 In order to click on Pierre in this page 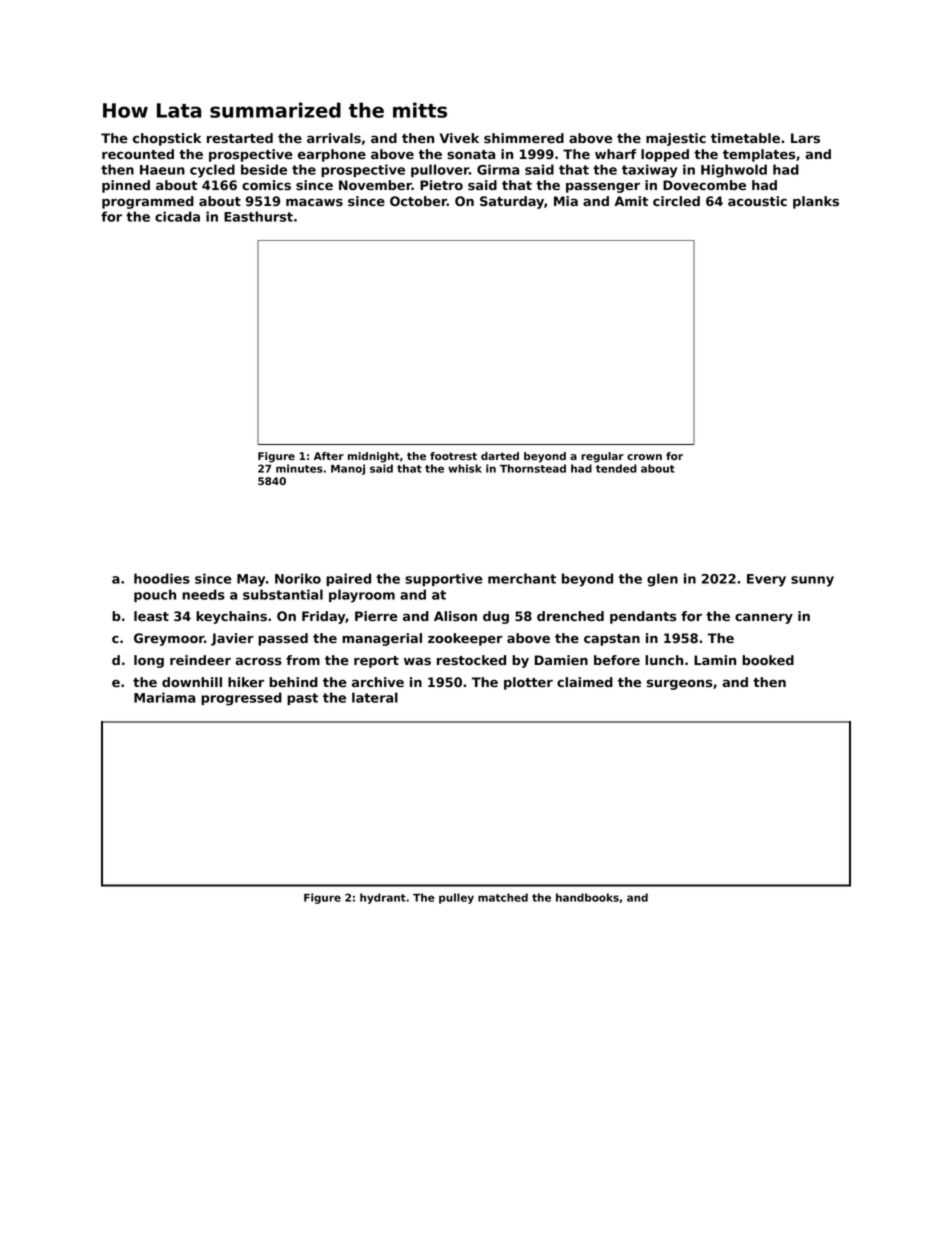, I will do `click(376, 616)`.
